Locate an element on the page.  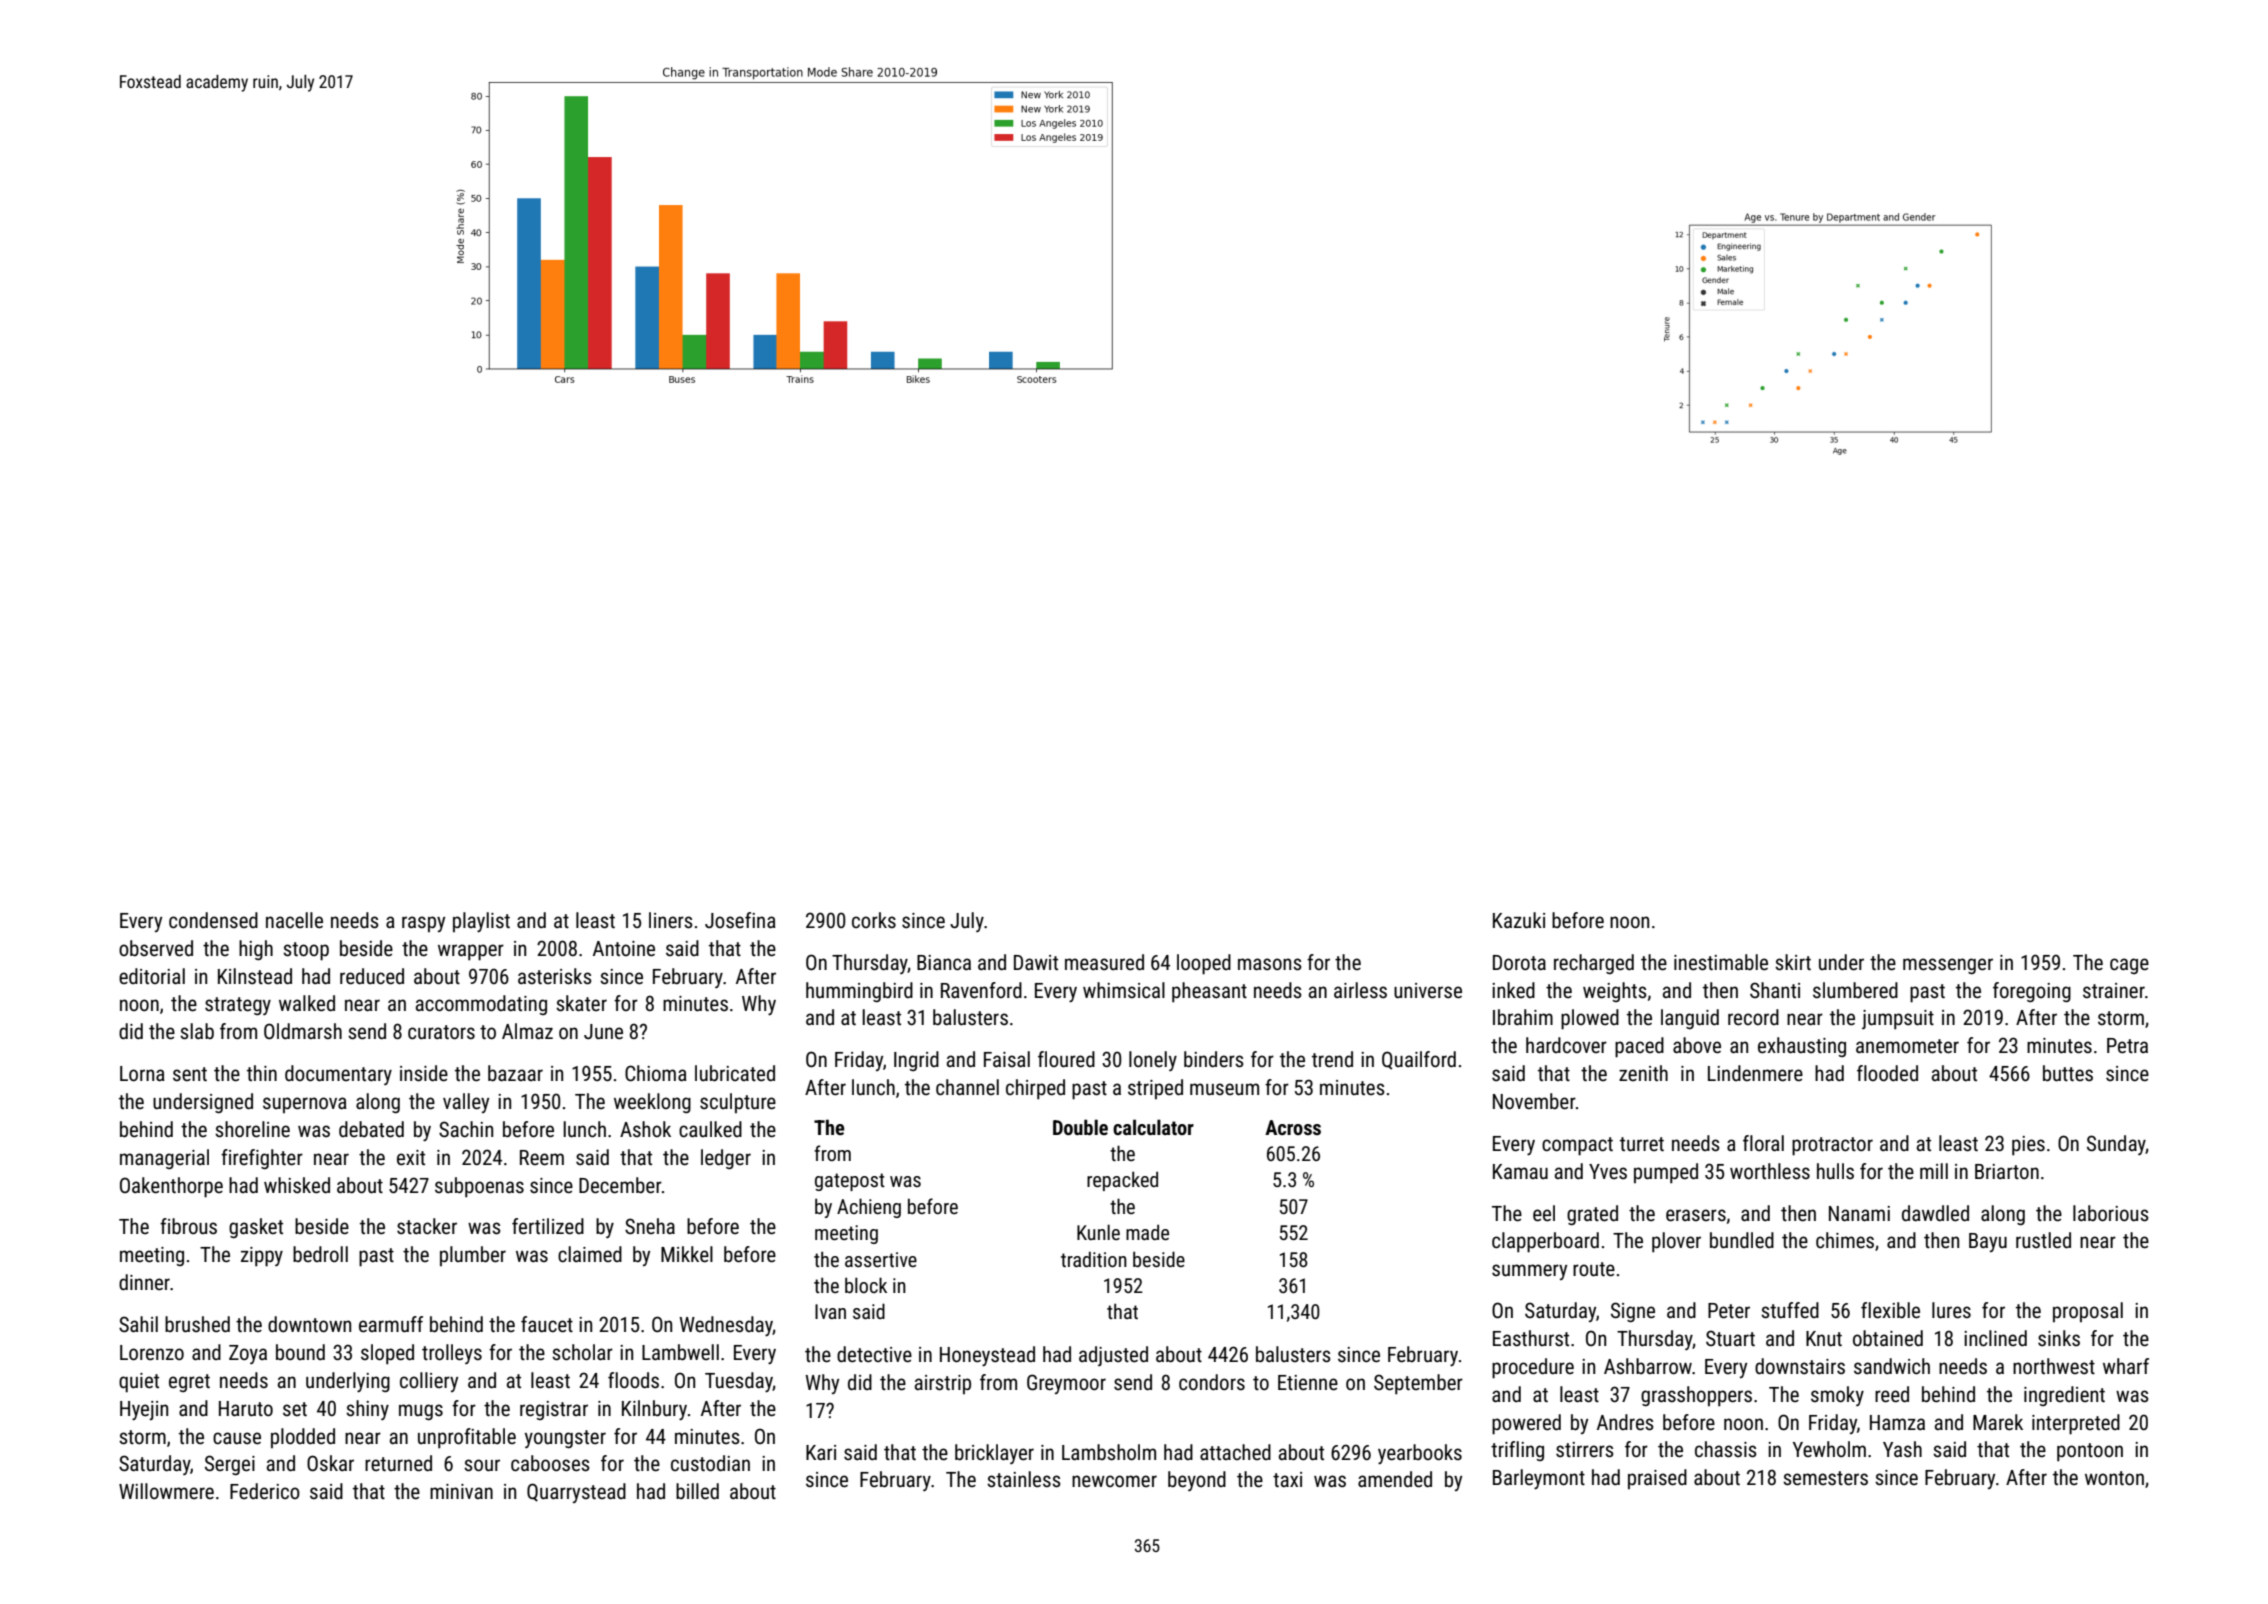
cage is located at coordinates (2129, 966).
